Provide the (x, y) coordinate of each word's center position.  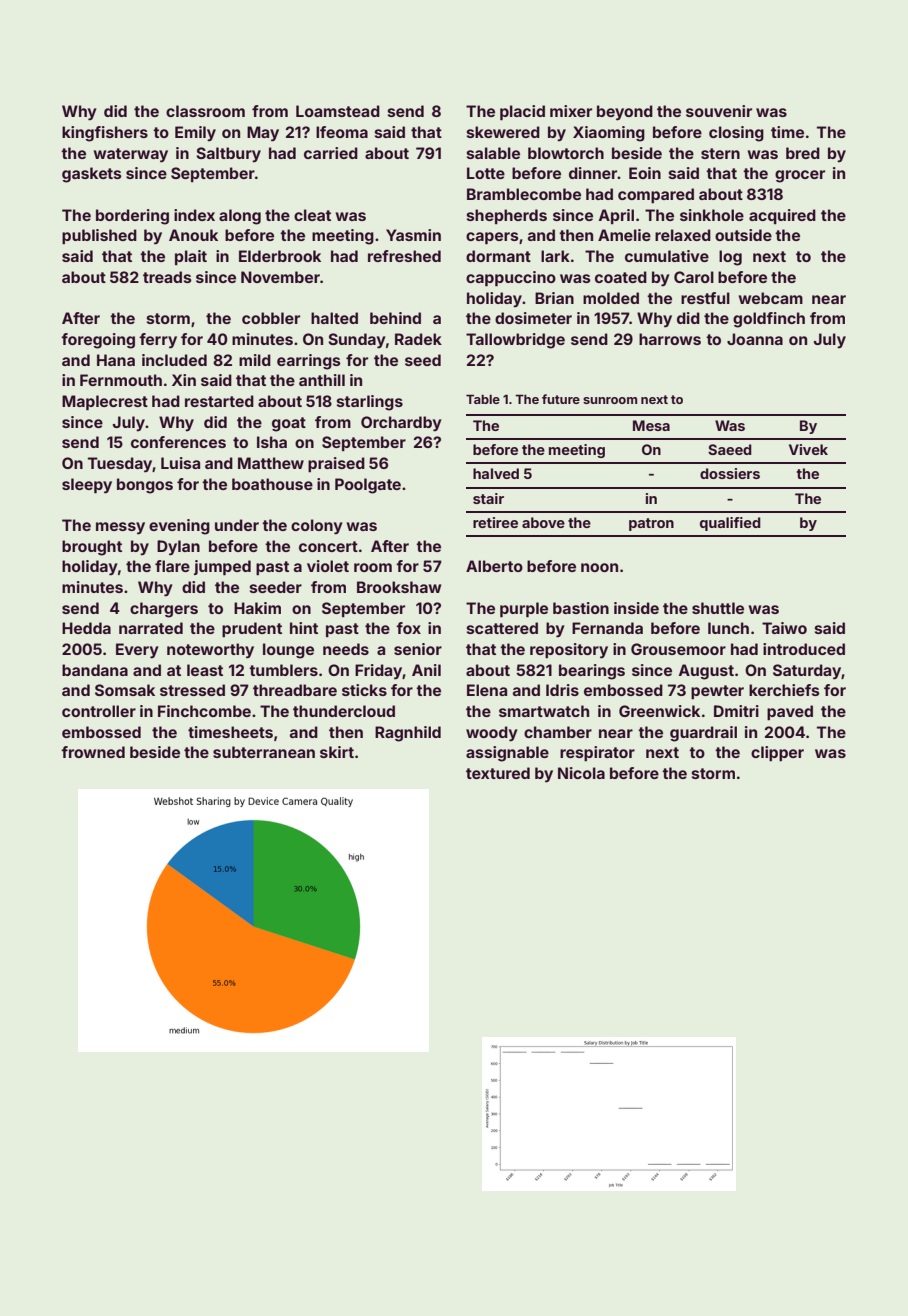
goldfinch (769, 320)
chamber (558, 732)
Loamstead (338, 111)
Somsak (125, 690)
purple (524, 609)
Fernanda (607, 628)
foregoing (98, 341)
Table (483, 399)
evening (179, 527)
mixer (571, 111)
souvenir (719, 111)
